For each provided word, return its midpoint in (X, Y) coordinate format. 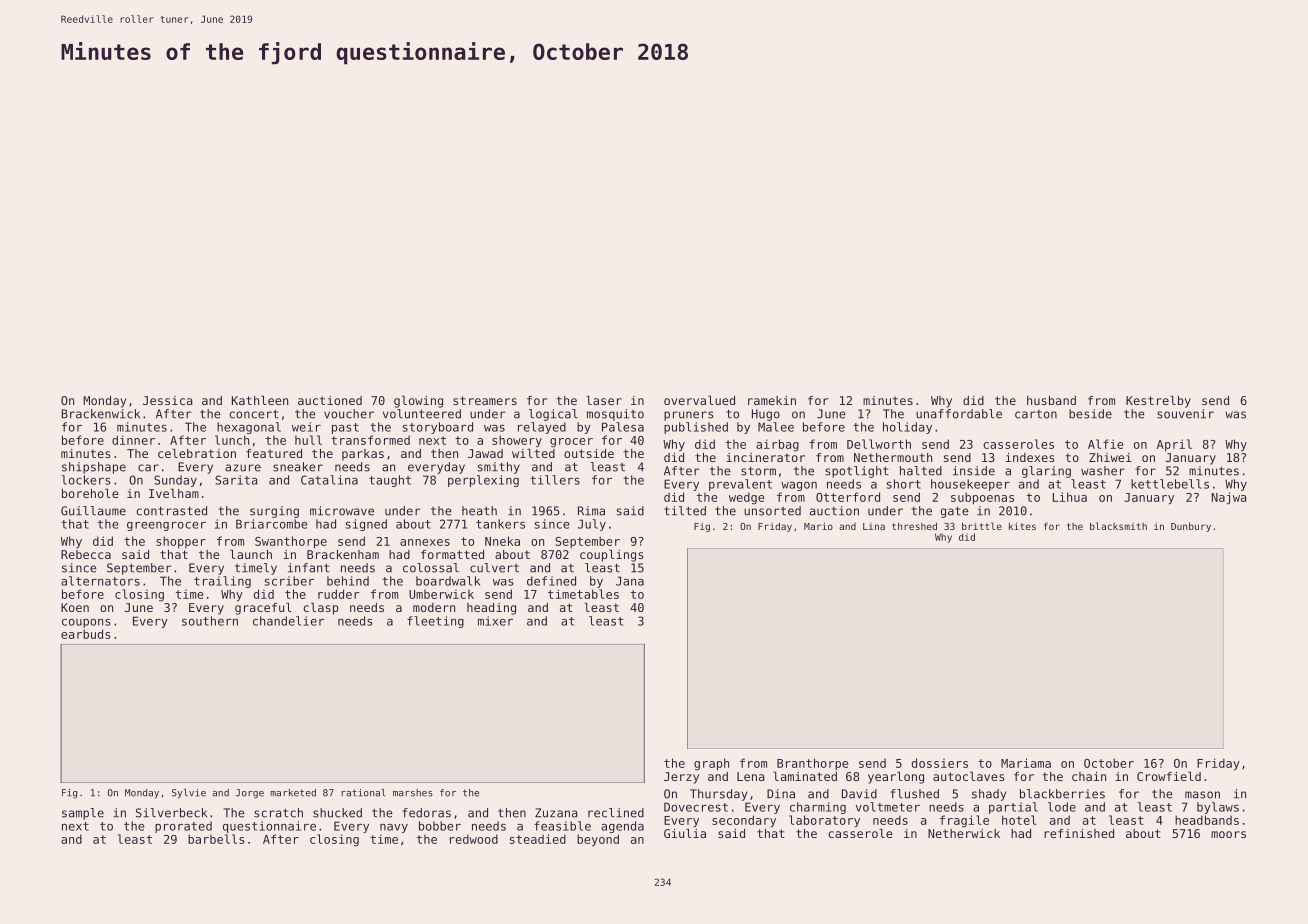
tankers (500, 524)
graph (711, 764)
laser (604, 400)
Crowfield (1169, 776)
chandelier (288, 621)
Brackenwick (100, 414)
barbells (216, 839)
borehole (90, 493)
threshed (914, 526)
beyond (598, 840)
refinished (1079, 833)
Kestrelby (1158, 402)
